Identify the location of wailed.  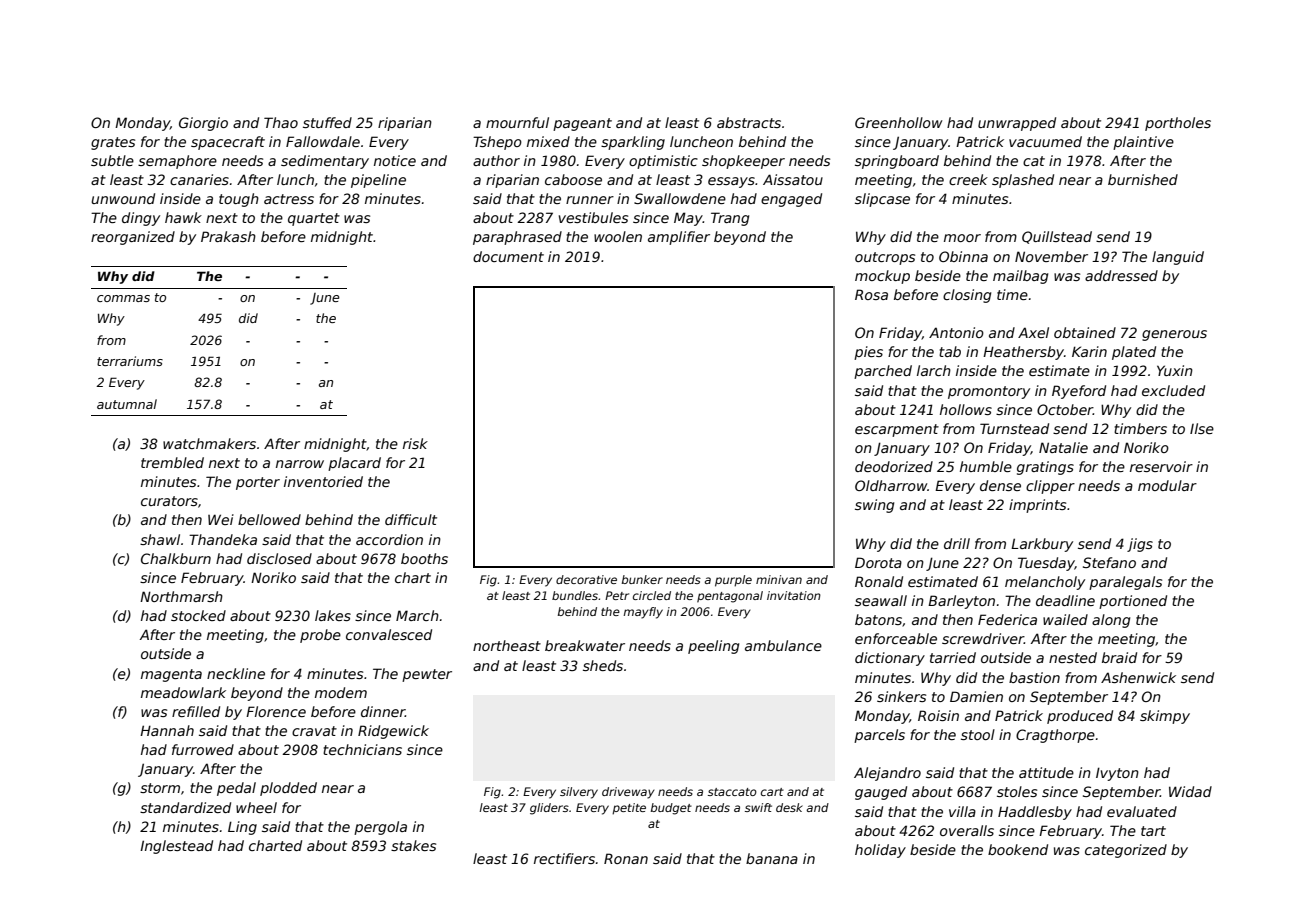
(1065, 619).
